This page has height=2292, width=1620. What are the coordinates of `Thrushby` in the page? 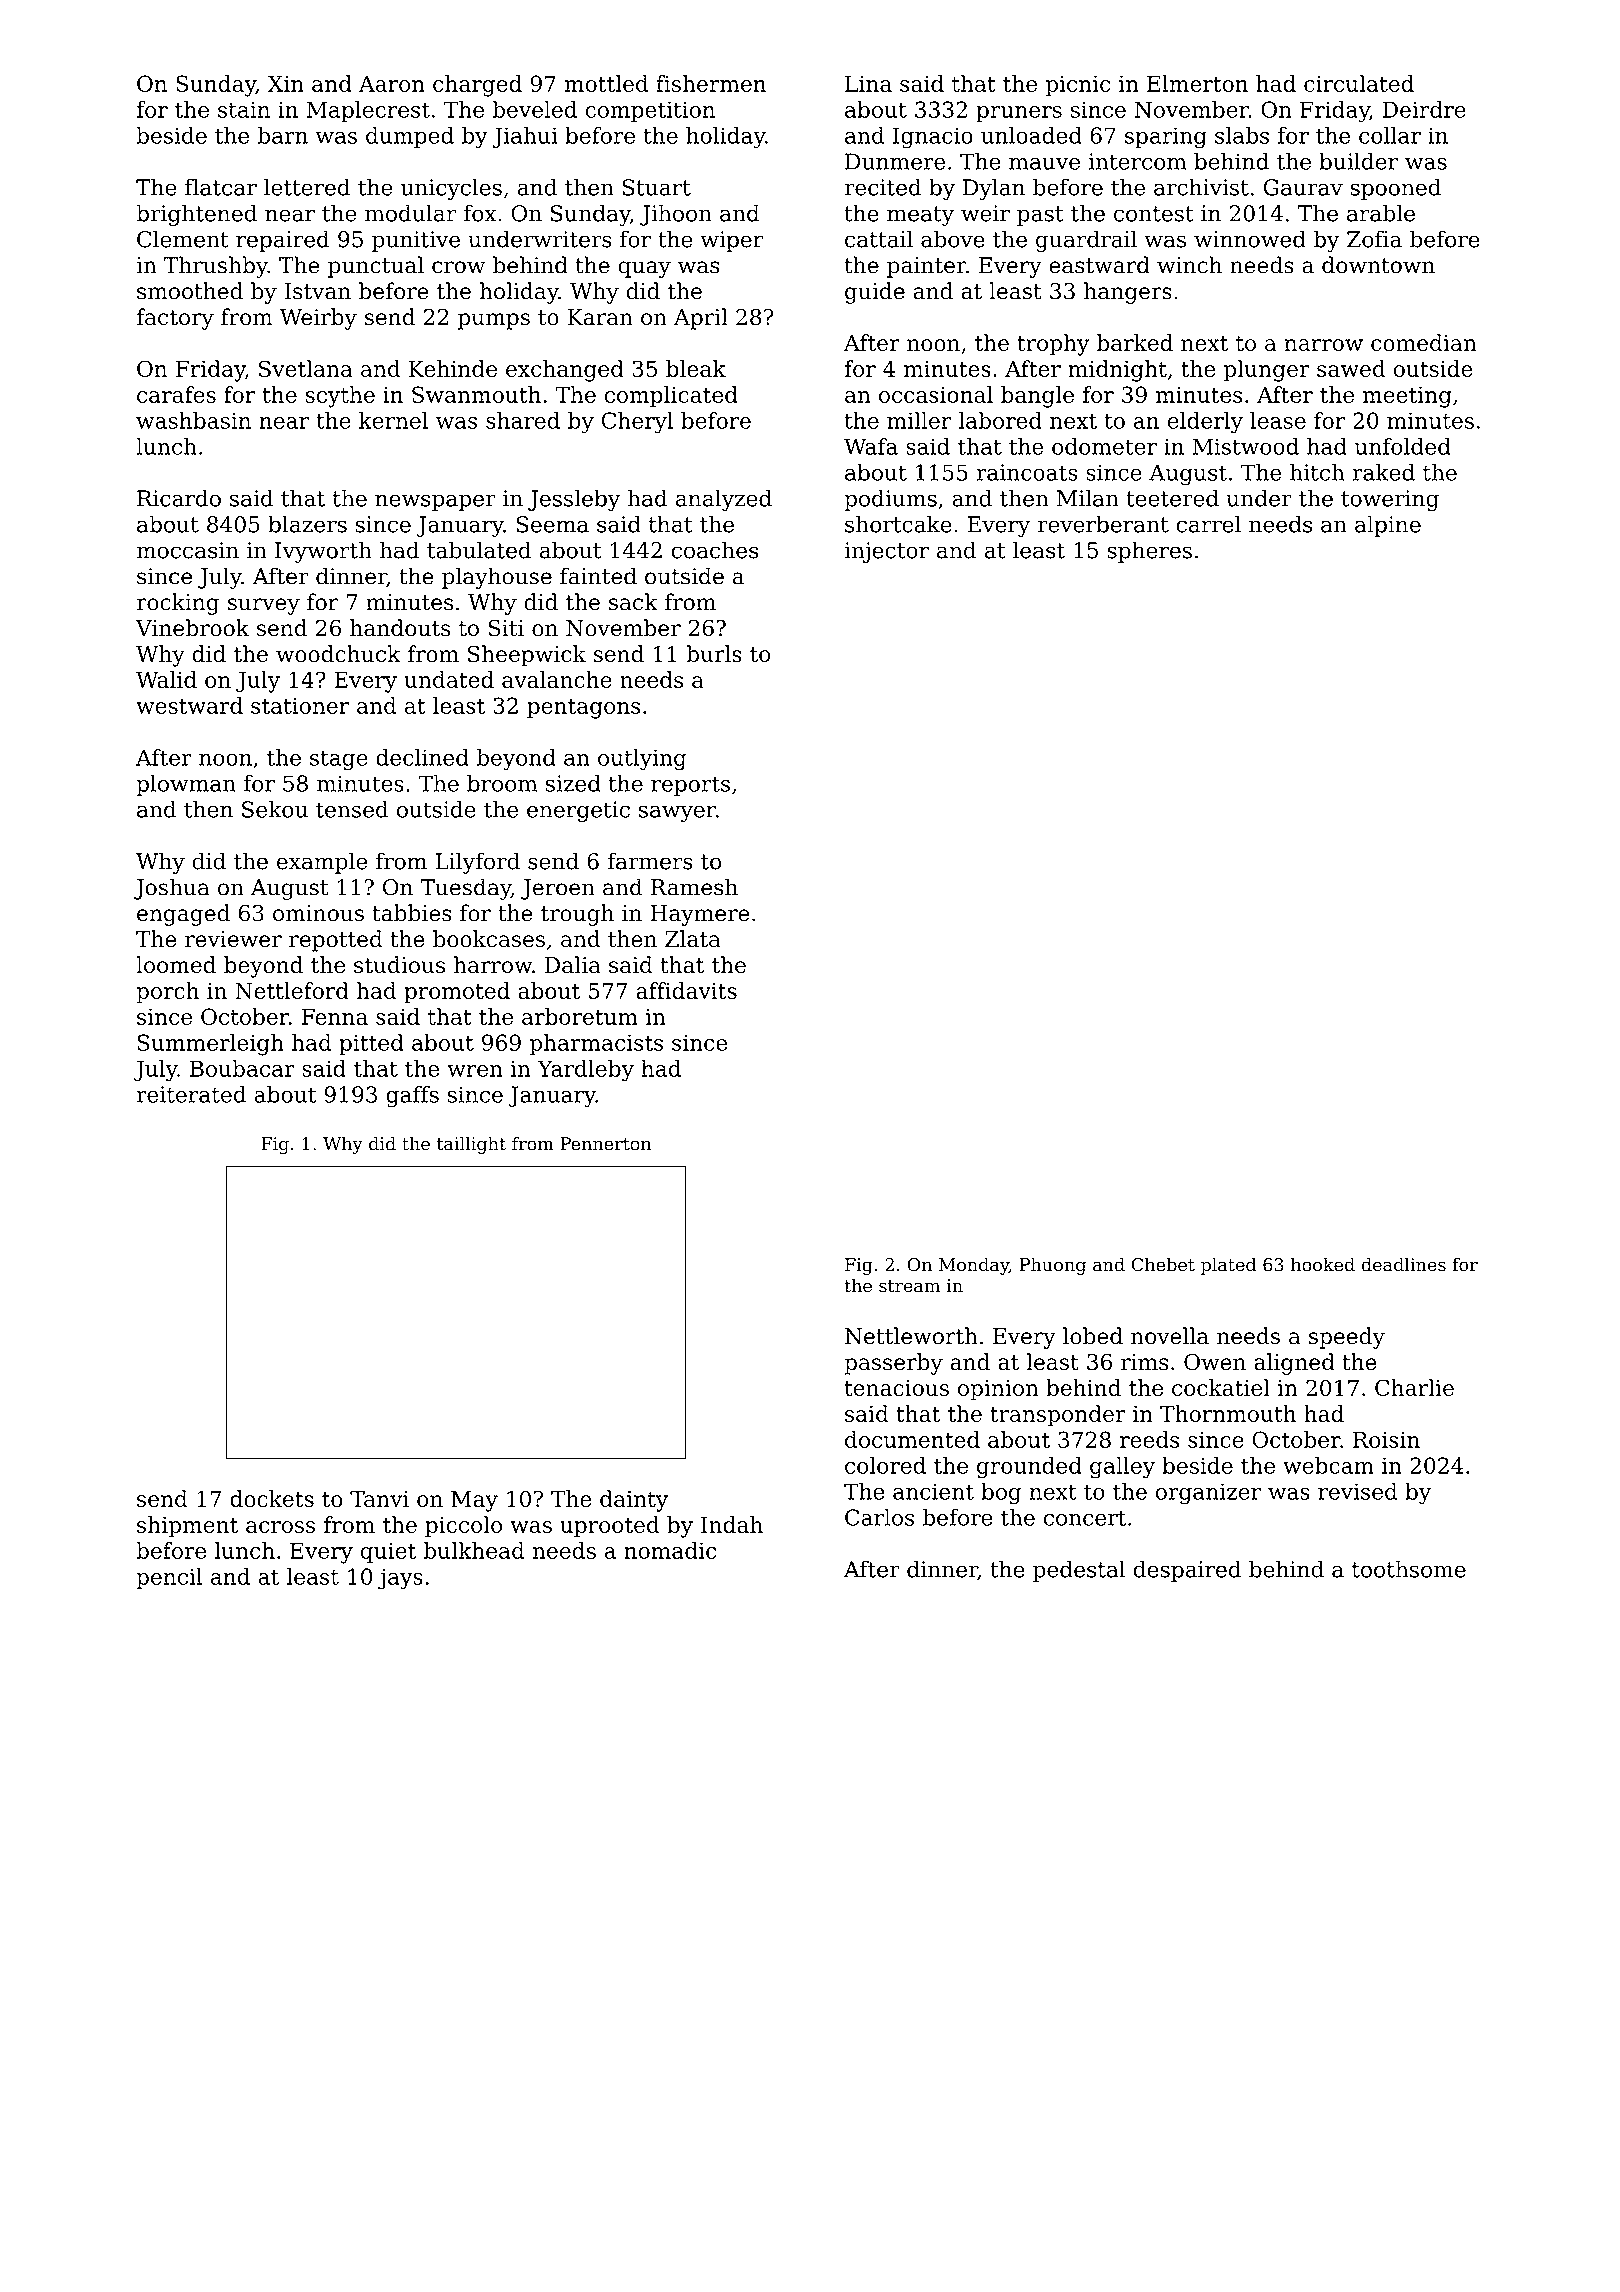 It's located at (216, 267).
